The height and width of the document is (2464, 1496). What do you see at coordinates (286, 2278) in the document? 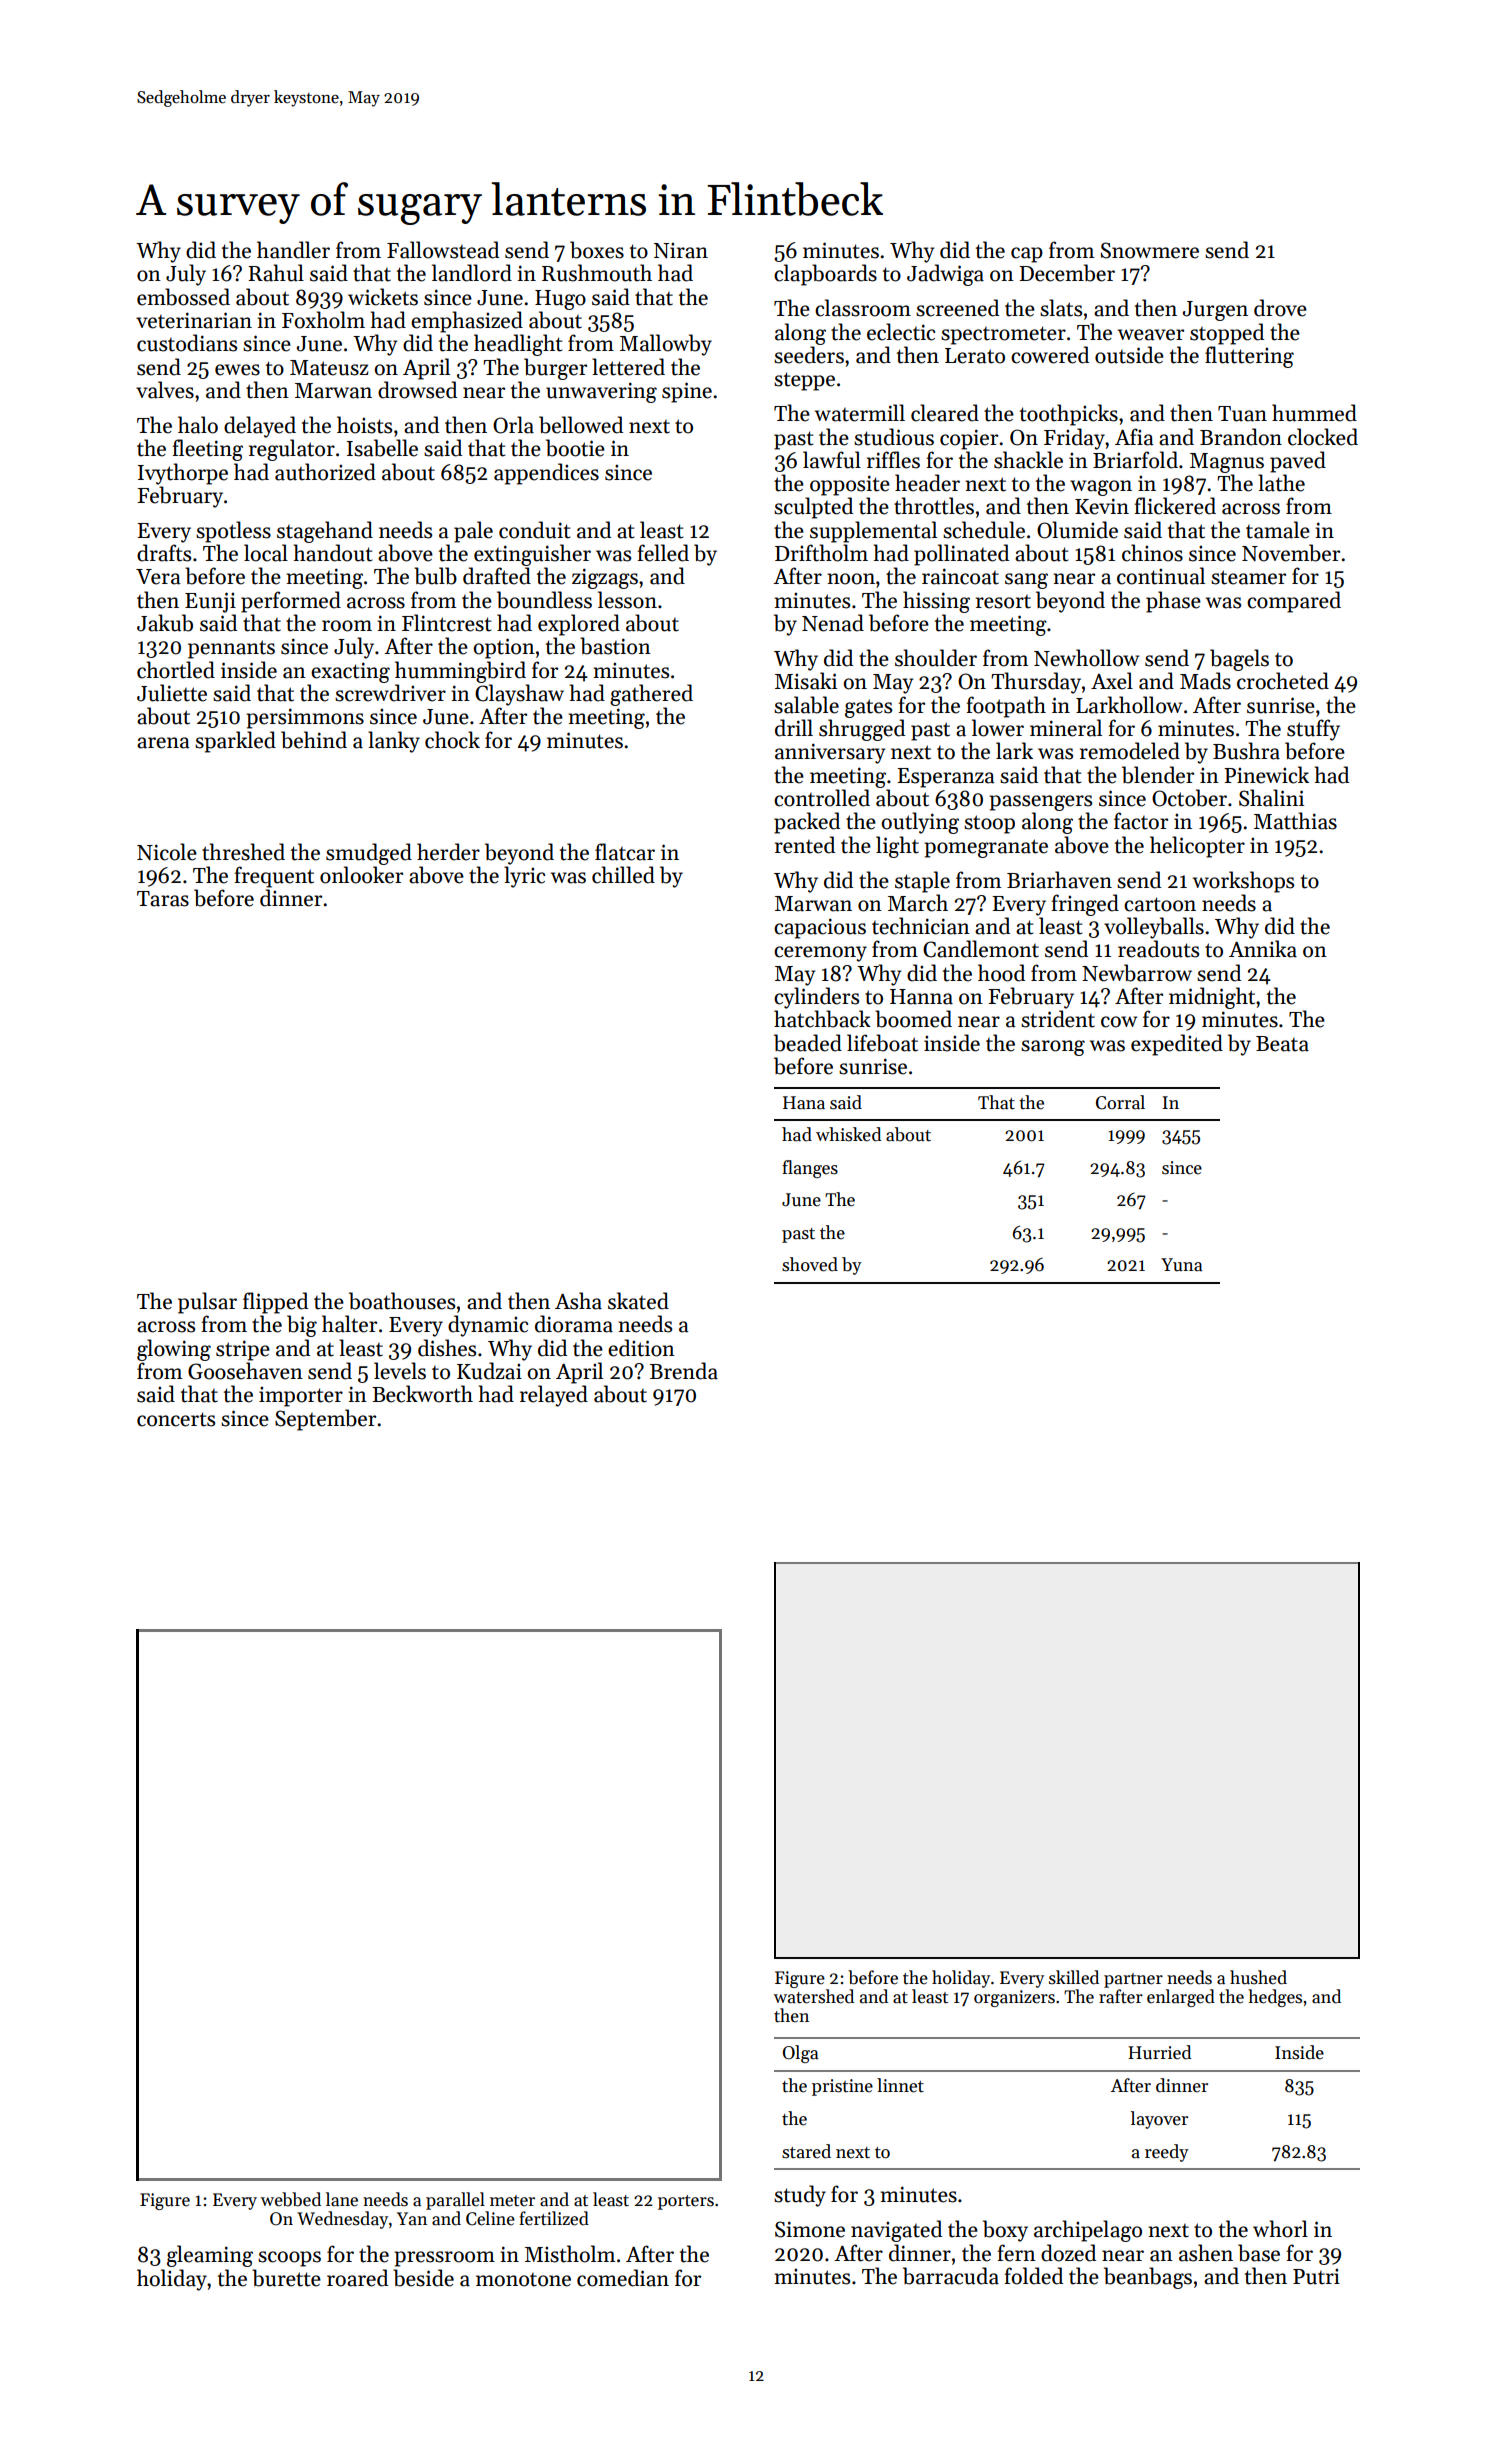
I see `burette` at bounding box center [286, 2278].
